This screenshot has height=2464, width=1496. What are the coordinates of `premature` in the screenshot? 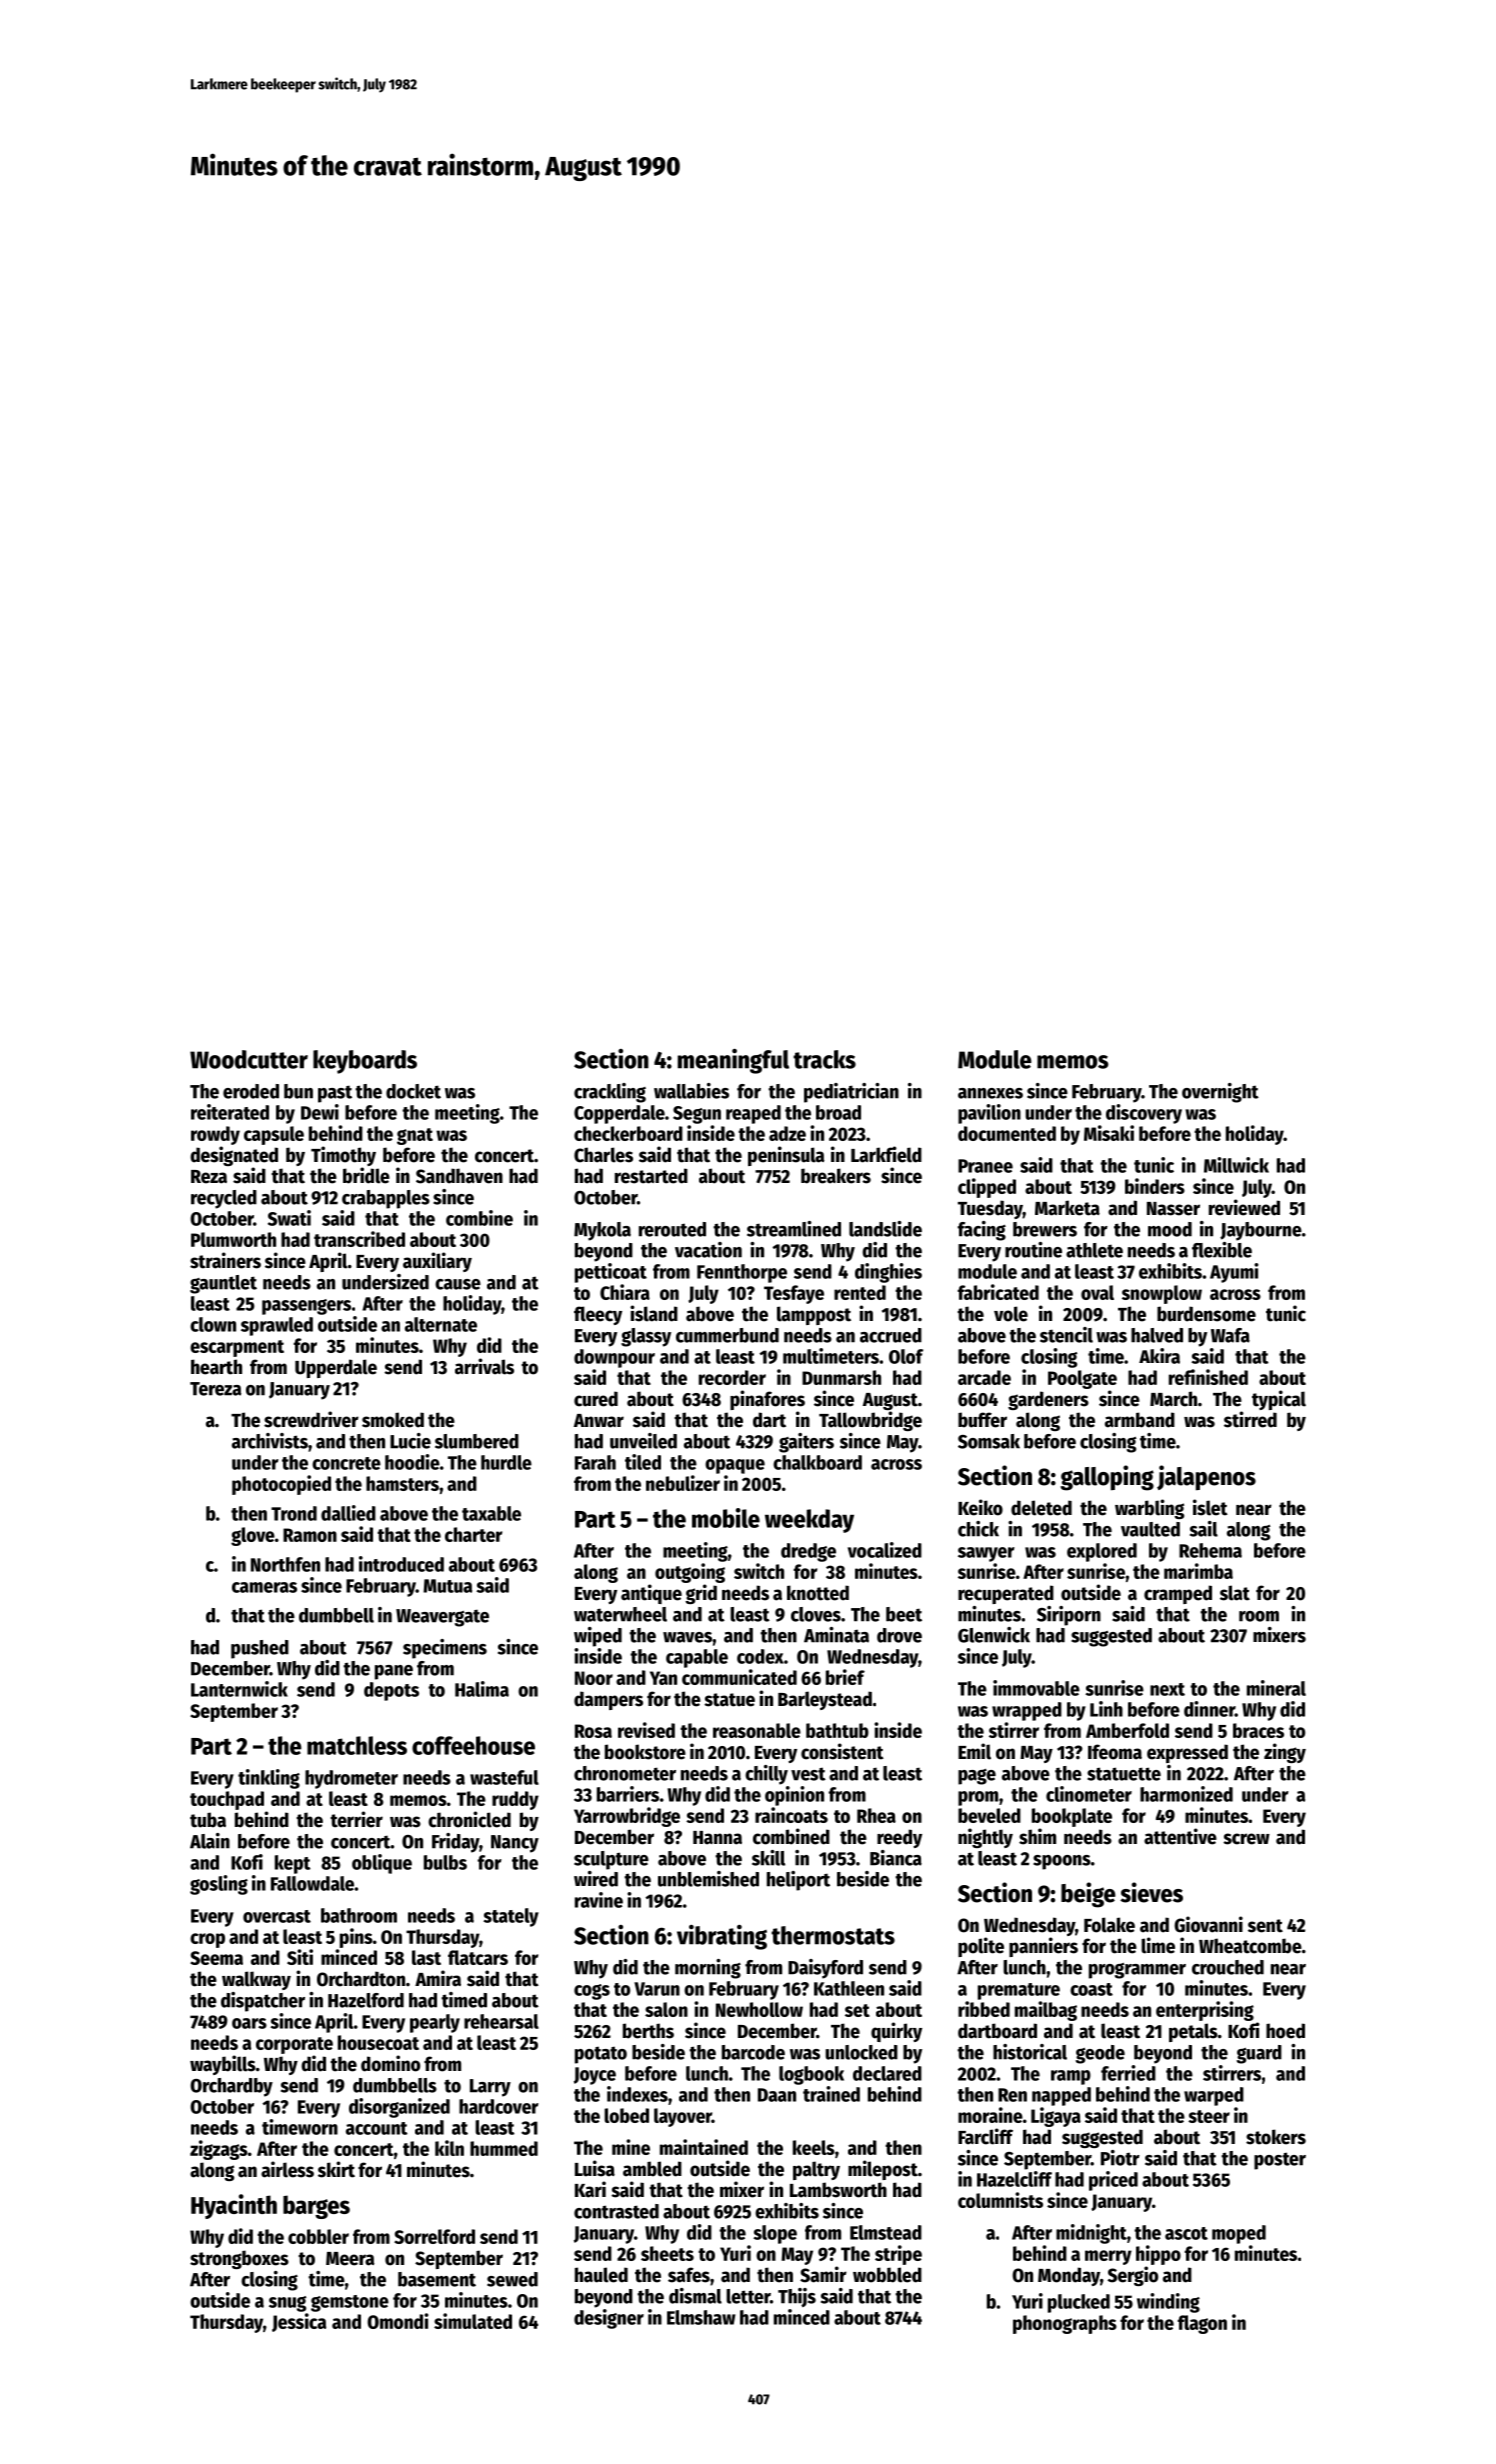 It's located at (1019, 1991).
